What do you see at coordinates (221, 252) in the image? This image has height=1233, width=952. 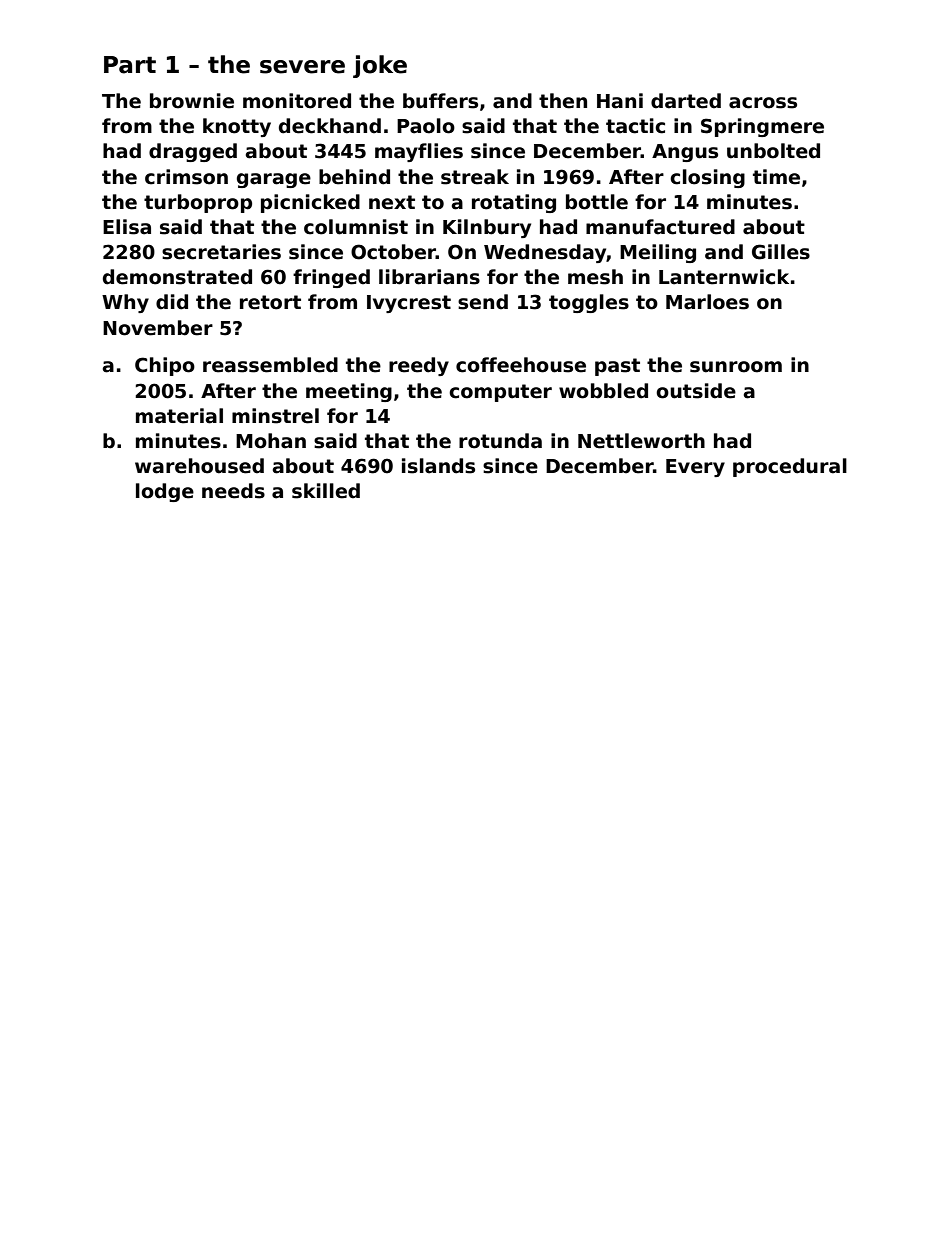 I see `secretaries` at bounding box center [221, 252].
